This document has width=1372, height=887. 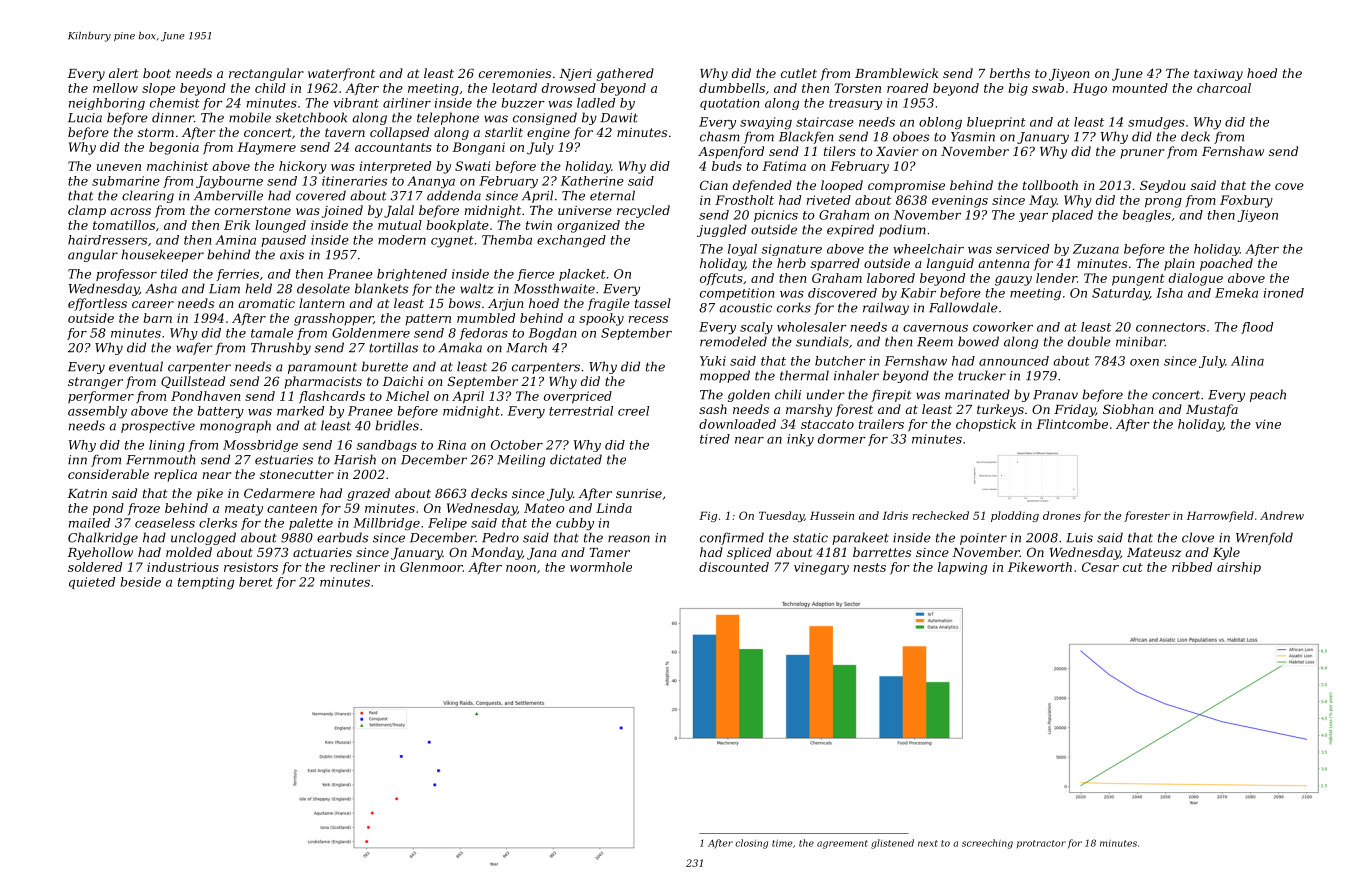 What do you see at coordinates (601, 567) in the document?
I see `wormhole` at bounding box center [601, 567].
